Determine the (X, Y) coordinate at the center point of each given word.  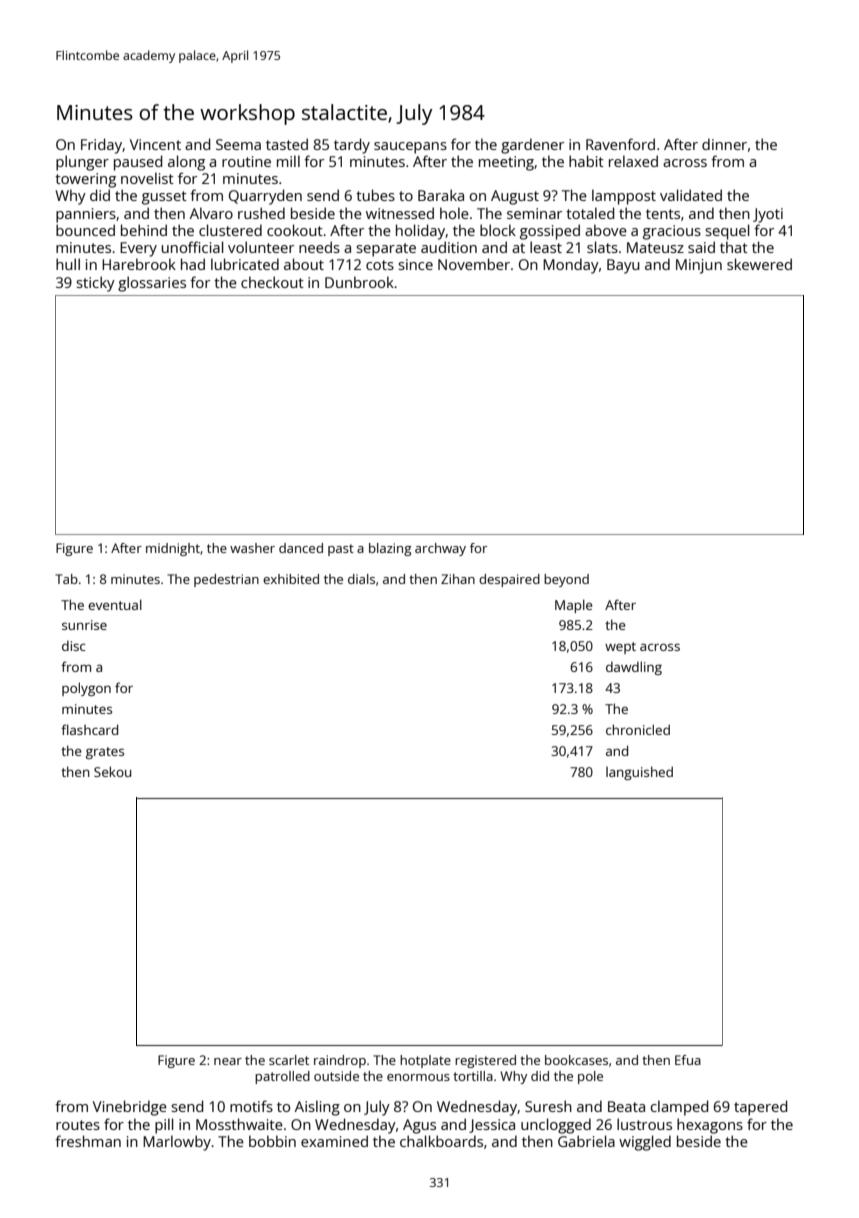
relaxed (633, 161)
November (474, 264)
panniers (86, 215)
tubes (375, 195)
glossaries (152, 284)
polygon (86, 689)
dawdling (634, 668)
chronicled (638, 729)
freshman (88, 1141)
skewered (759, 264)
